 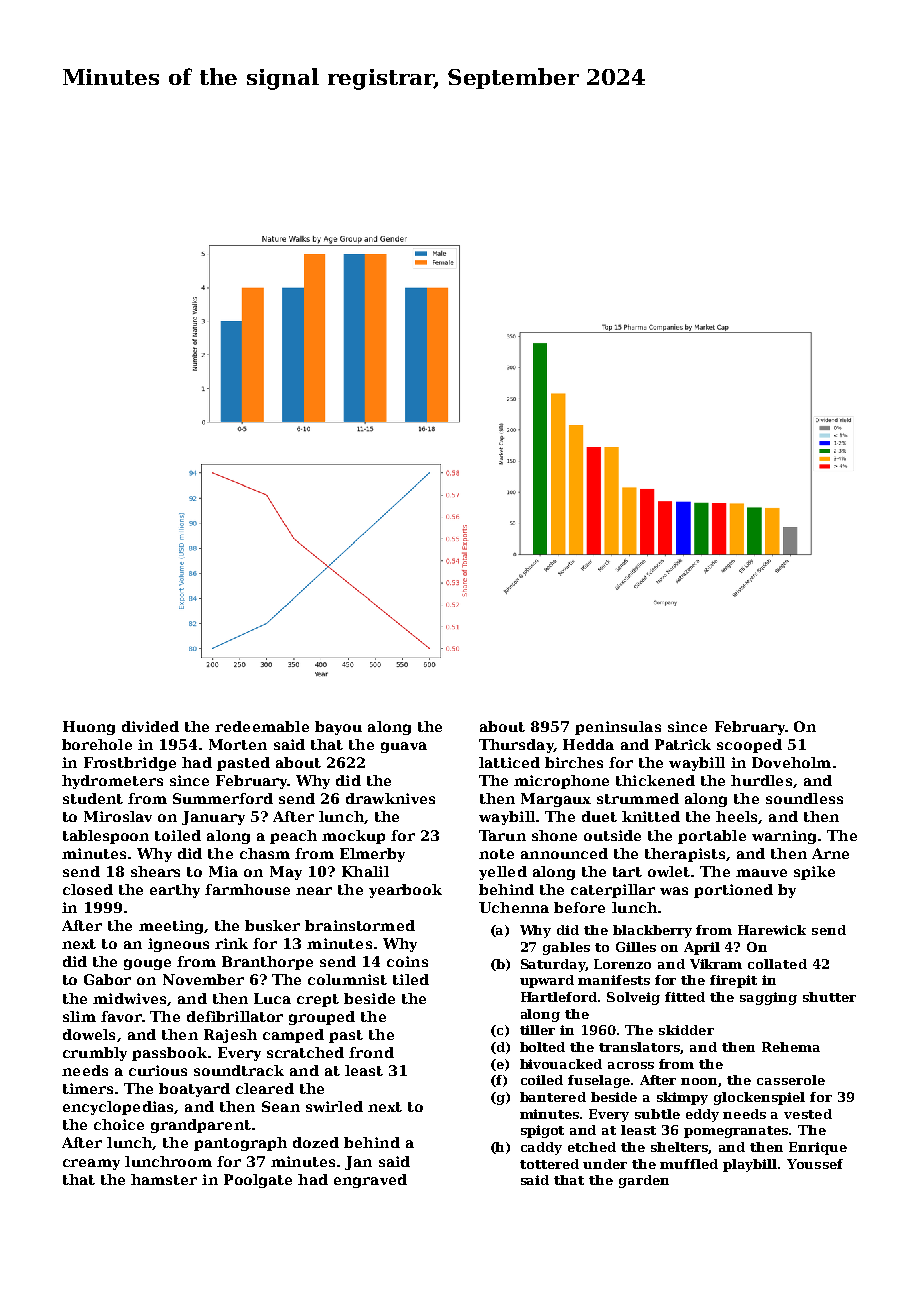 I want to click on yelled, so click(x=503, y=873).
